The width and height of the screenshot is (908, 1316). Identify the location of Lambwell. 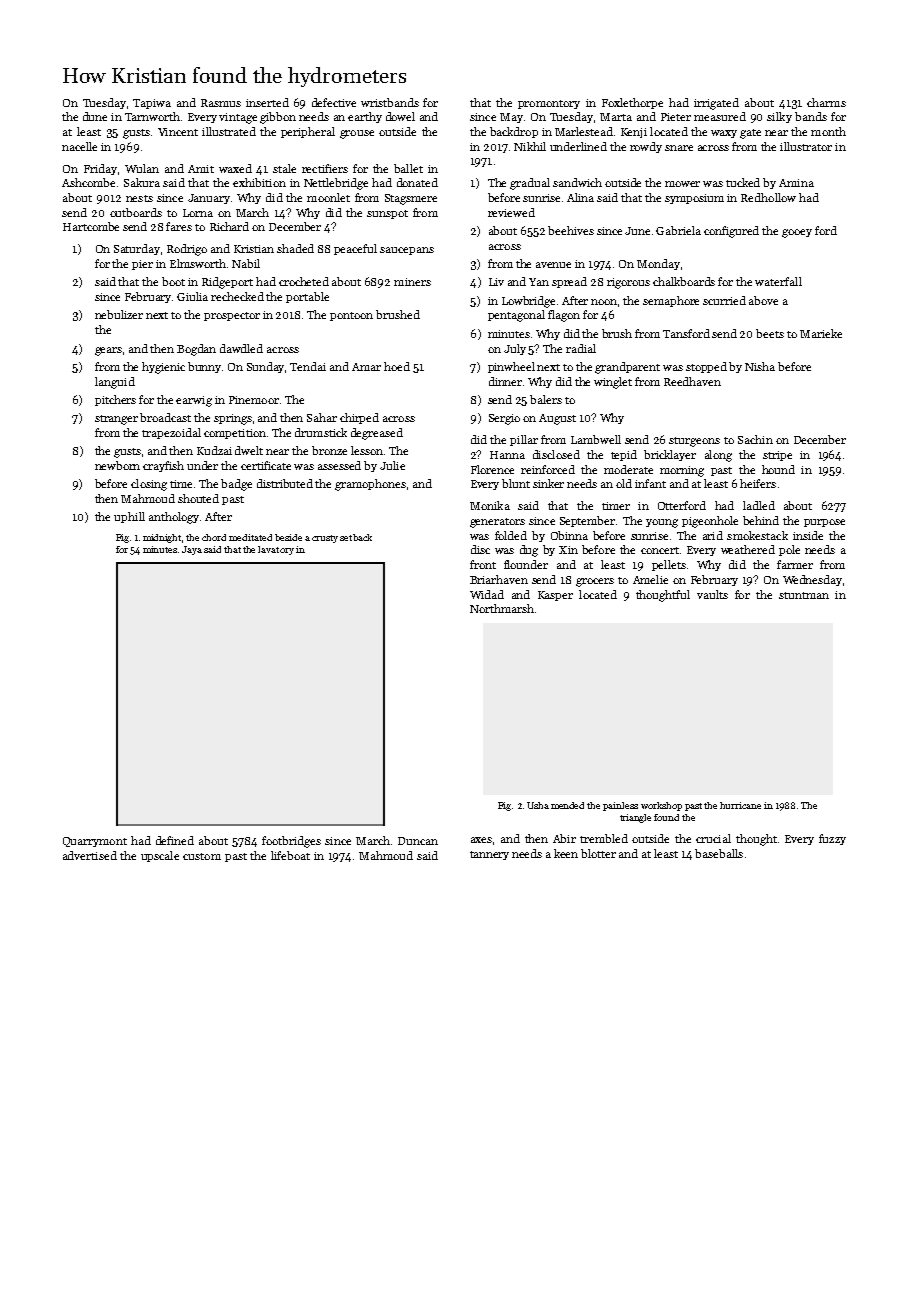
(596, 439).
